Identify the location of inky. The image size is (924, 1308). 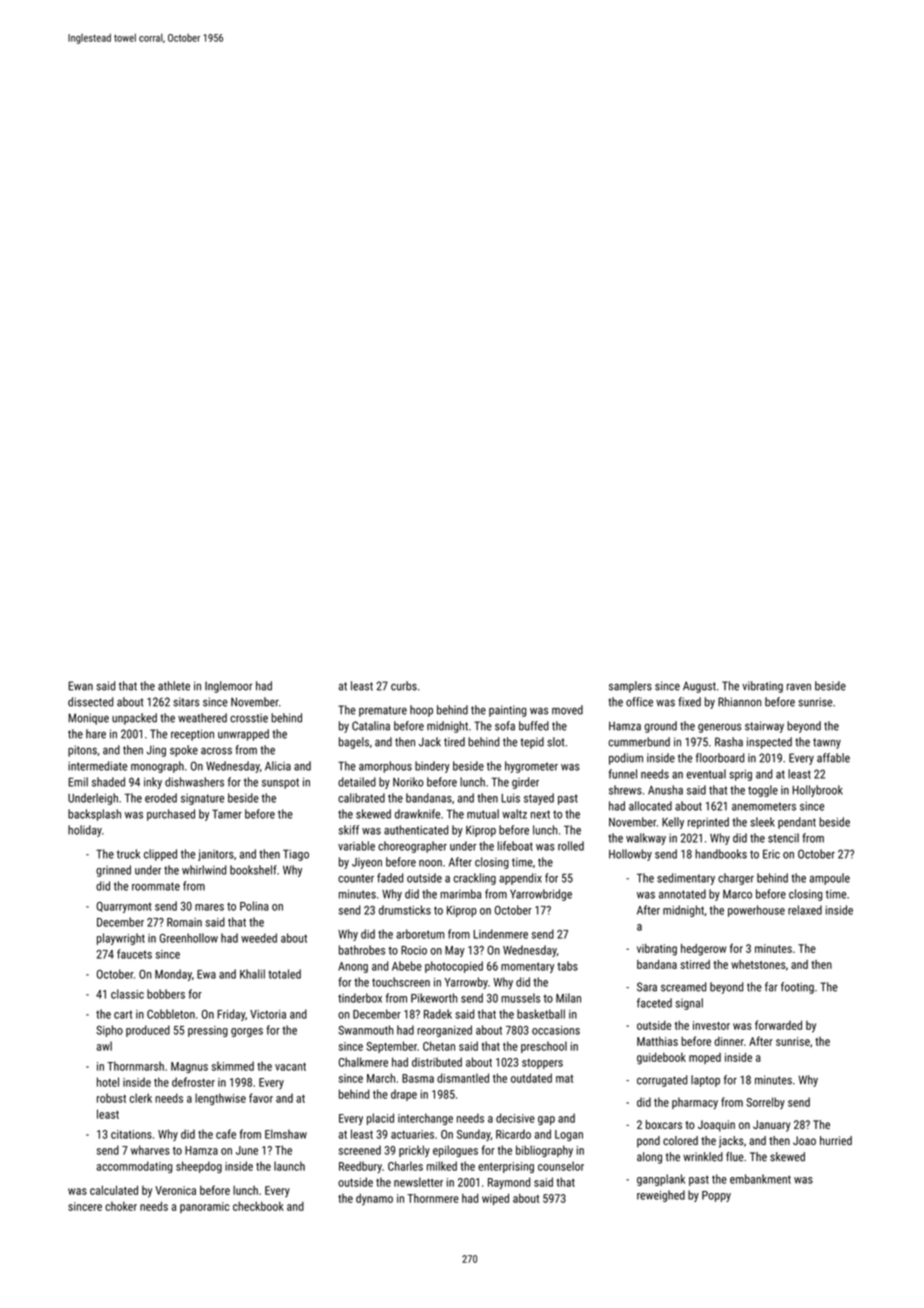
(153, 783).
